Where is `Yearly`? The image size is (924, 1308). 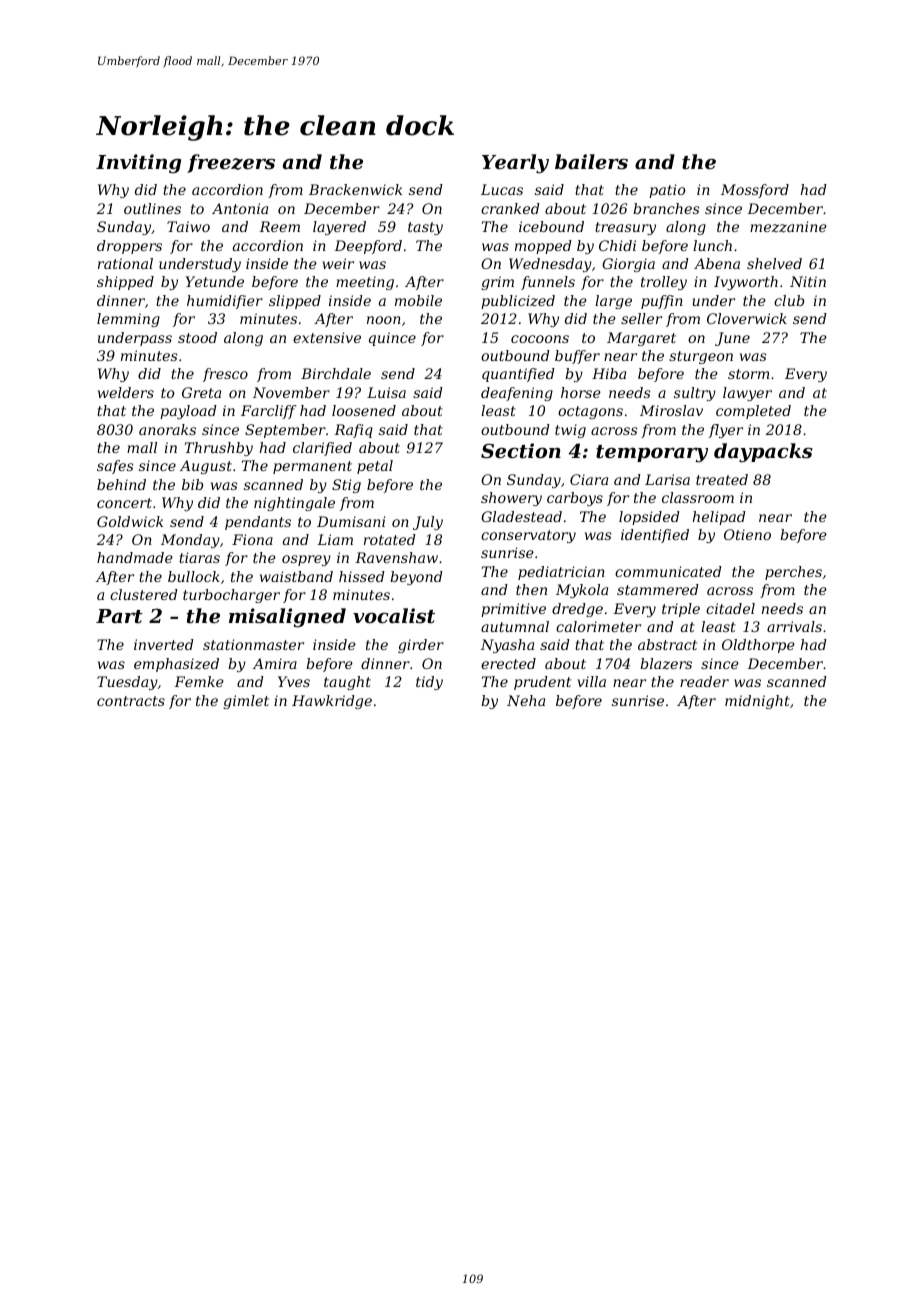
Yearly is located at coordinates (515, 164).
